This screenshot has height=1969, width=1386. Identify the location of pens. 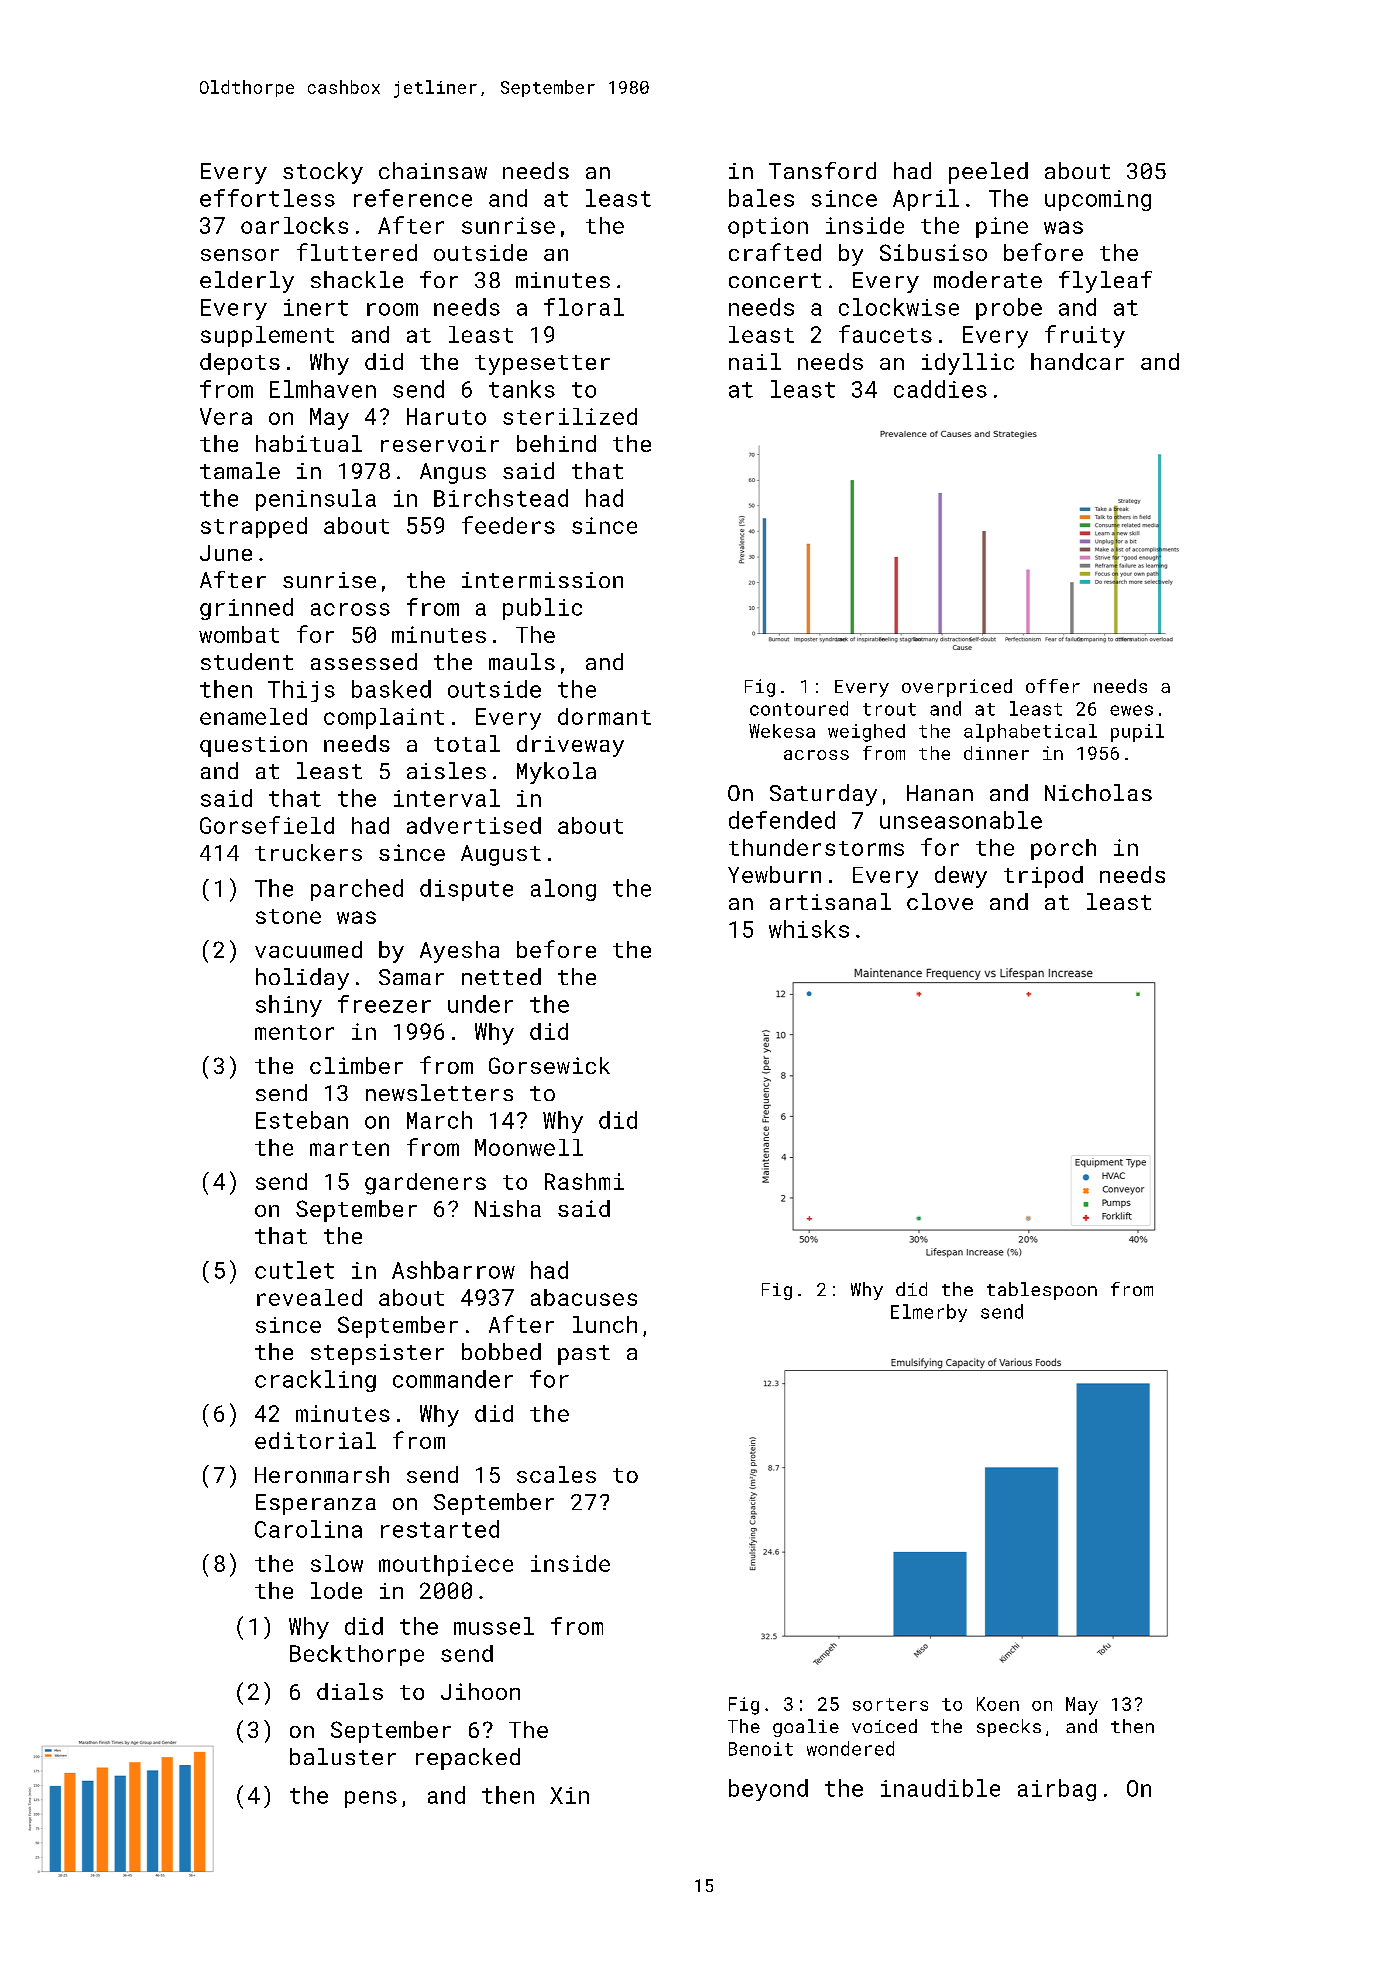
(371, 1799).
